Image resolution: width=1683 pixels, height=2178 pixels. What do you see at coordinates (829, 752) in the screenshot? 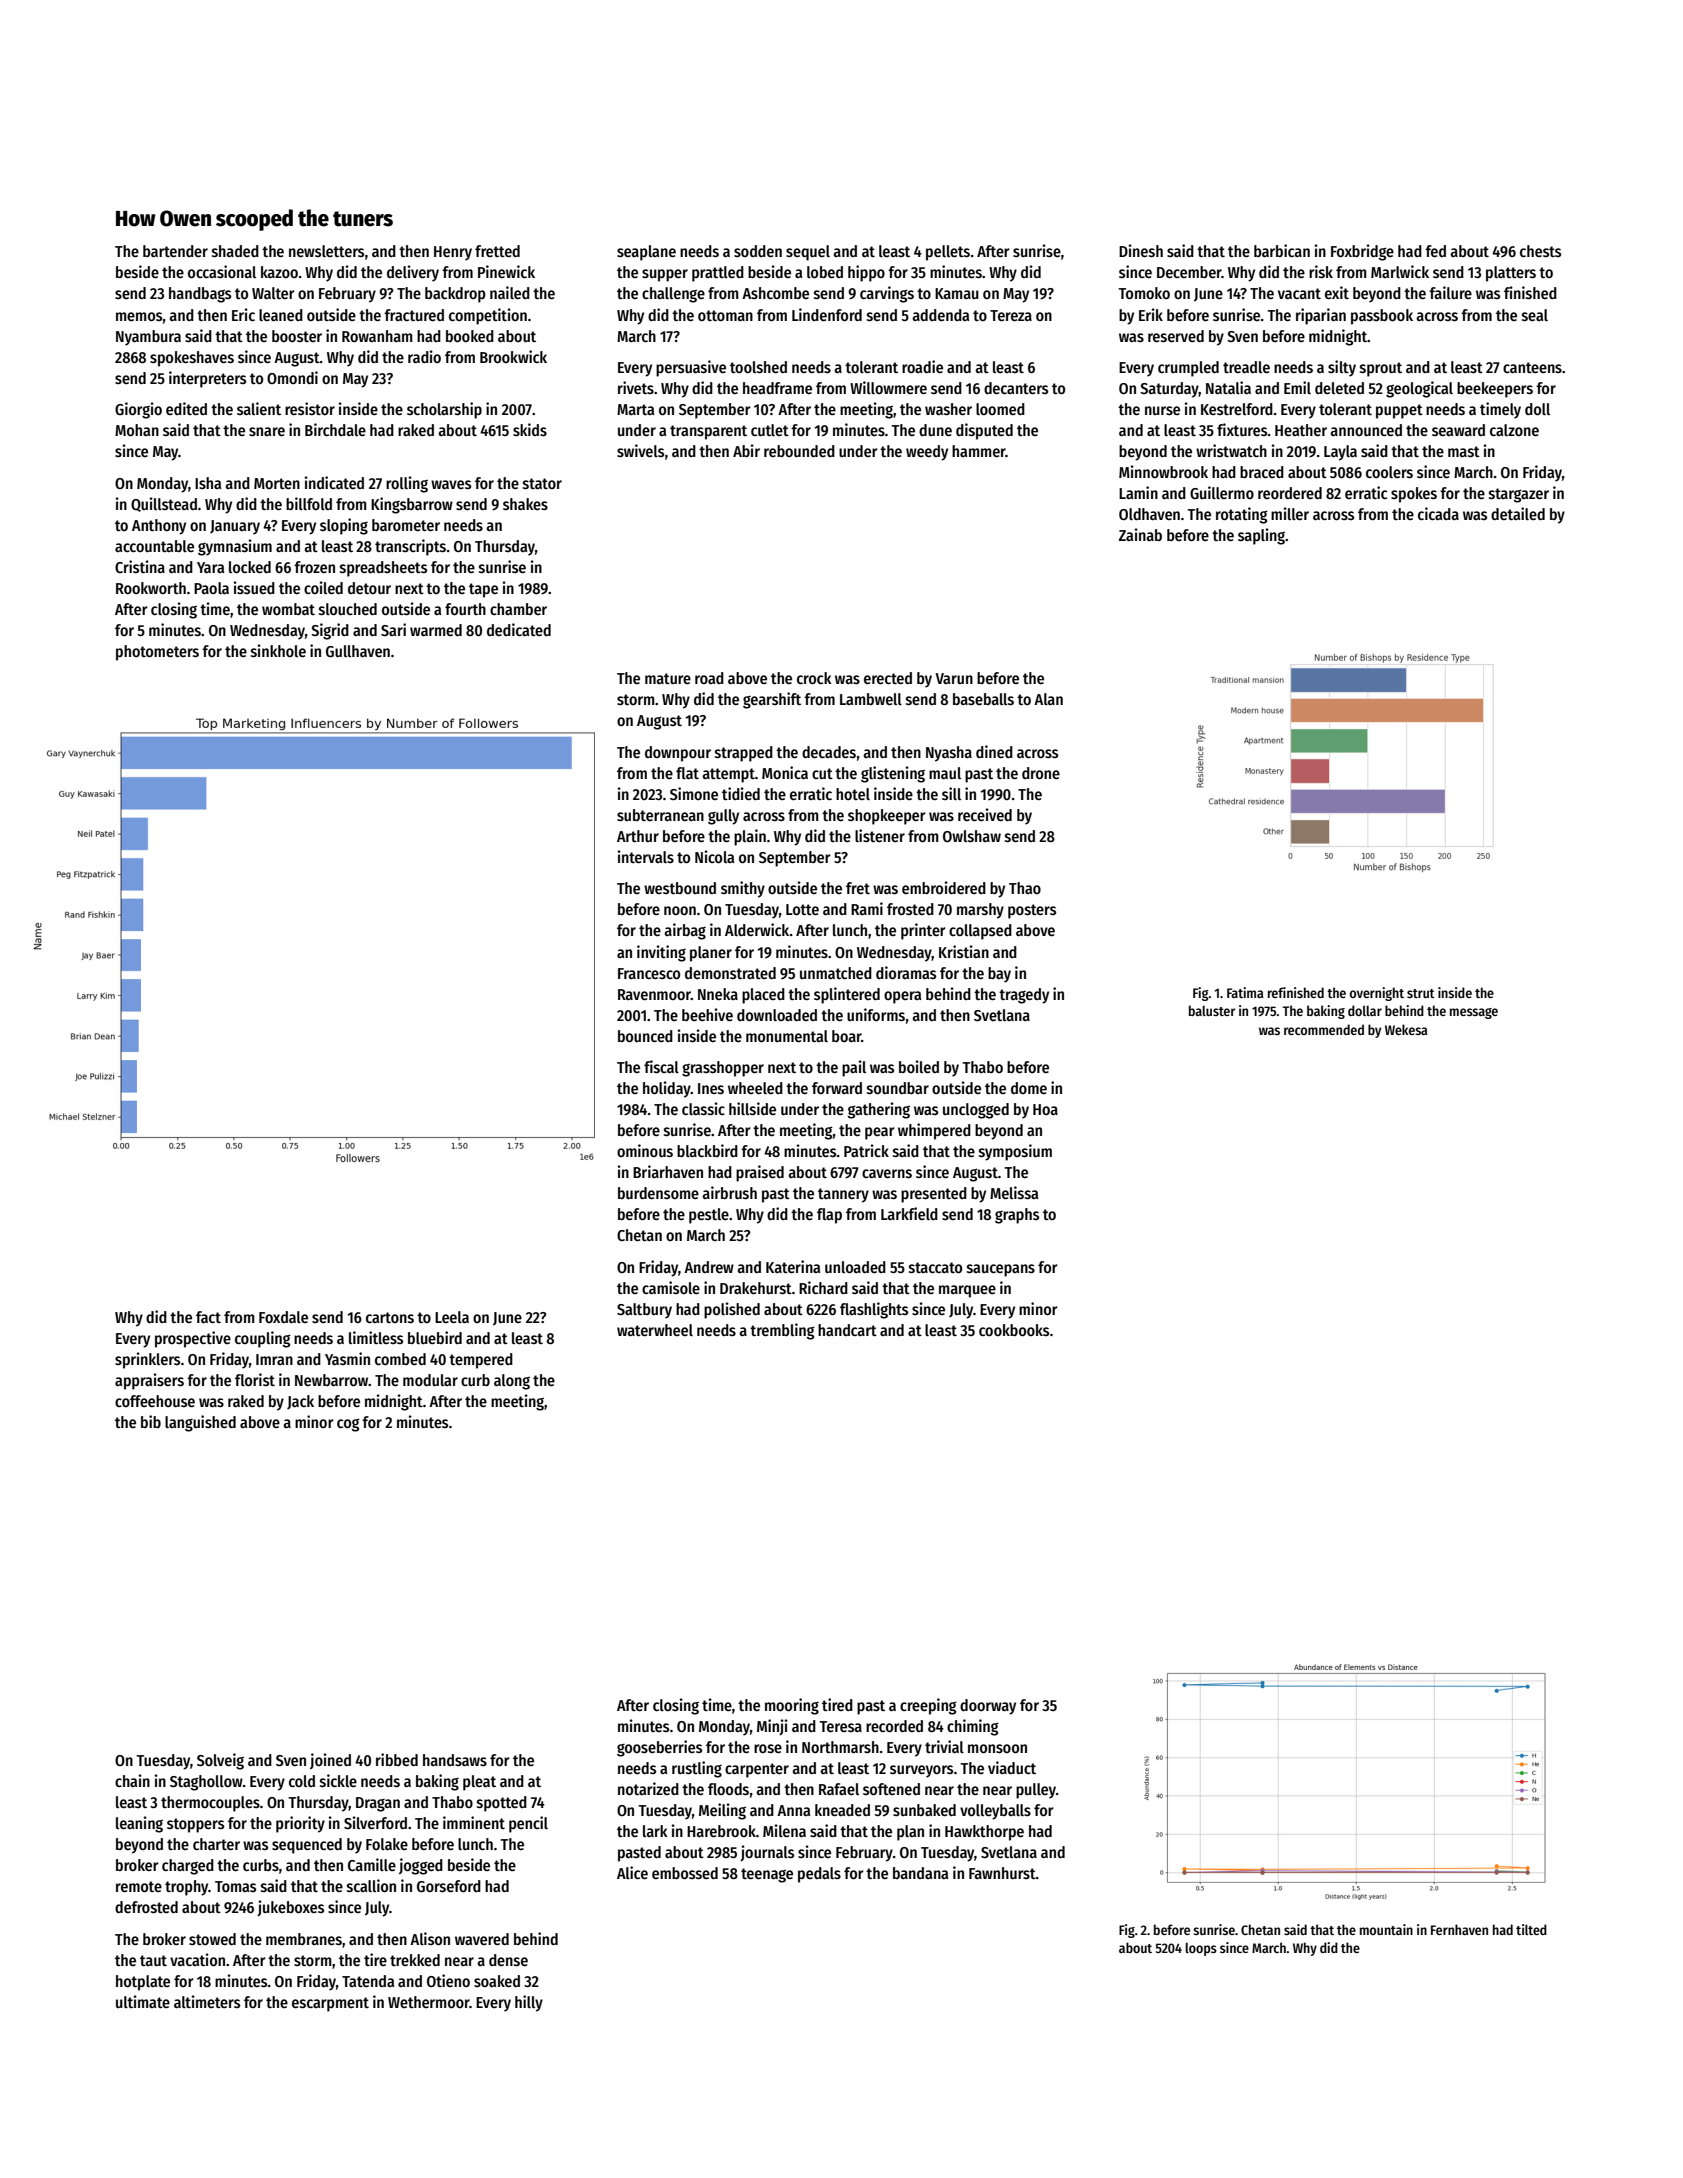
I see `decades` at bounding box center [829, 752].
